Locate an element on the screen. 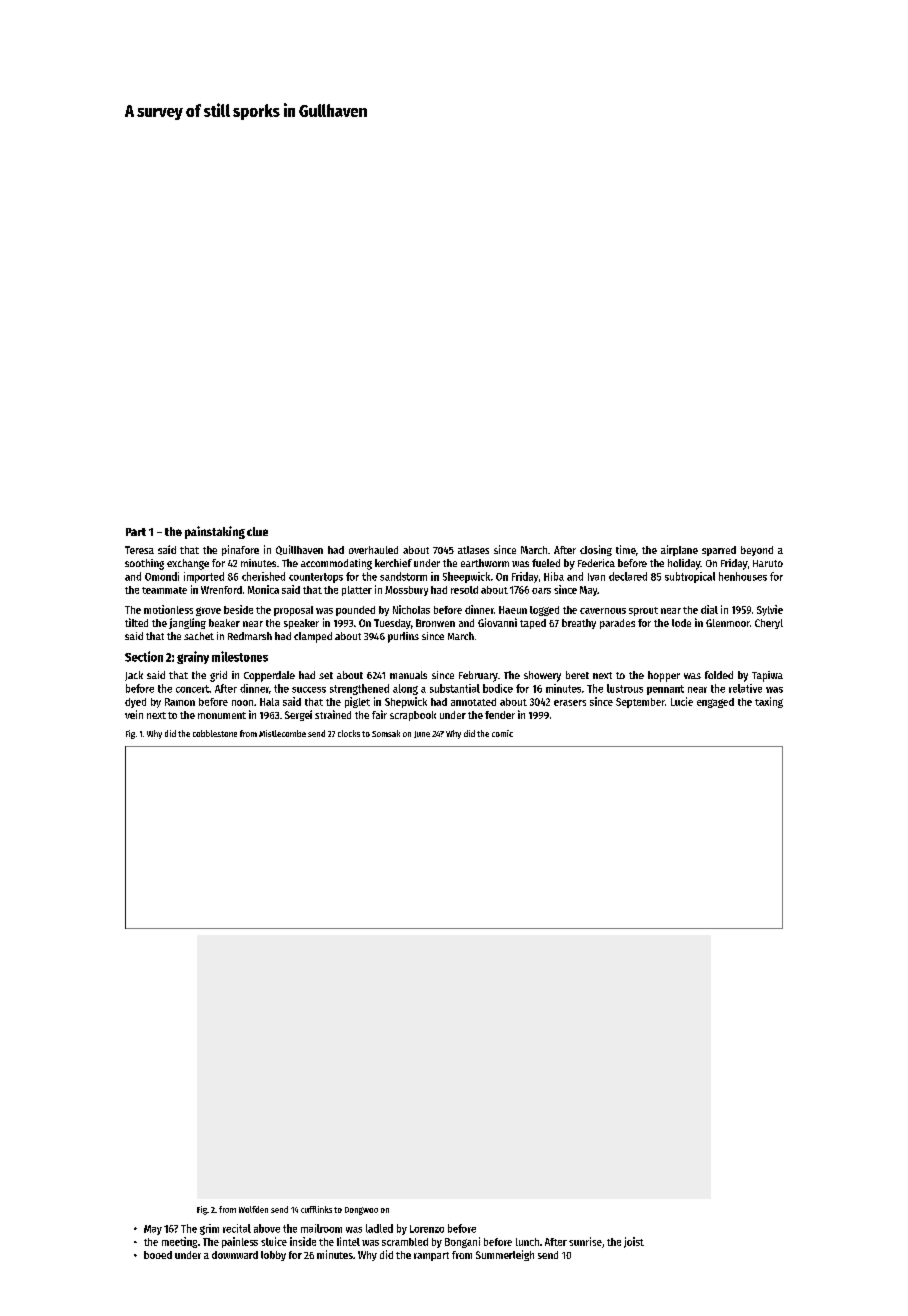  cobblestone is located at coordinates (215, 733).
